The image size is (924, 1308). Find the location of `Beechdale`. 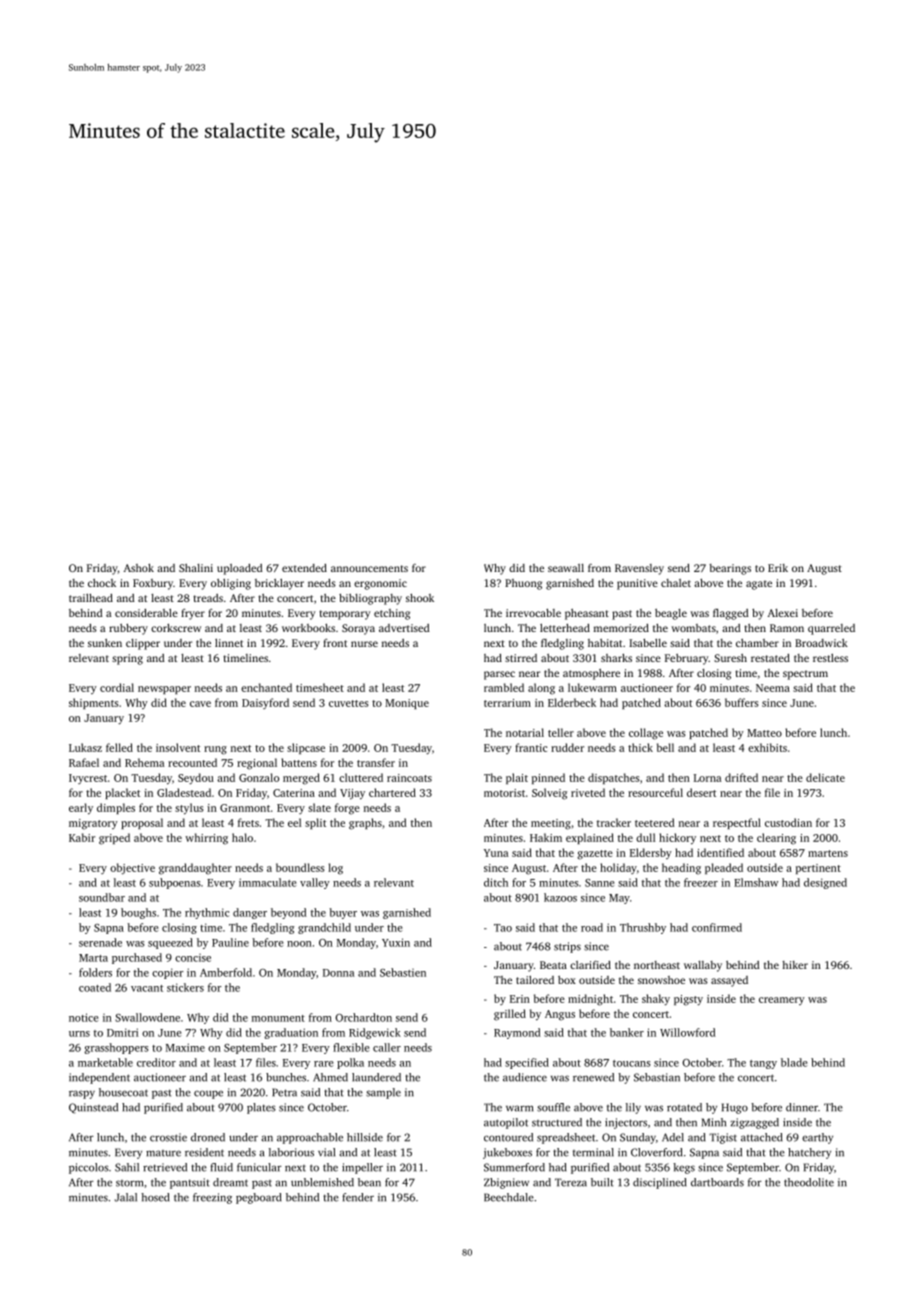

Beechdale is located at coordinates (509, 1197).
